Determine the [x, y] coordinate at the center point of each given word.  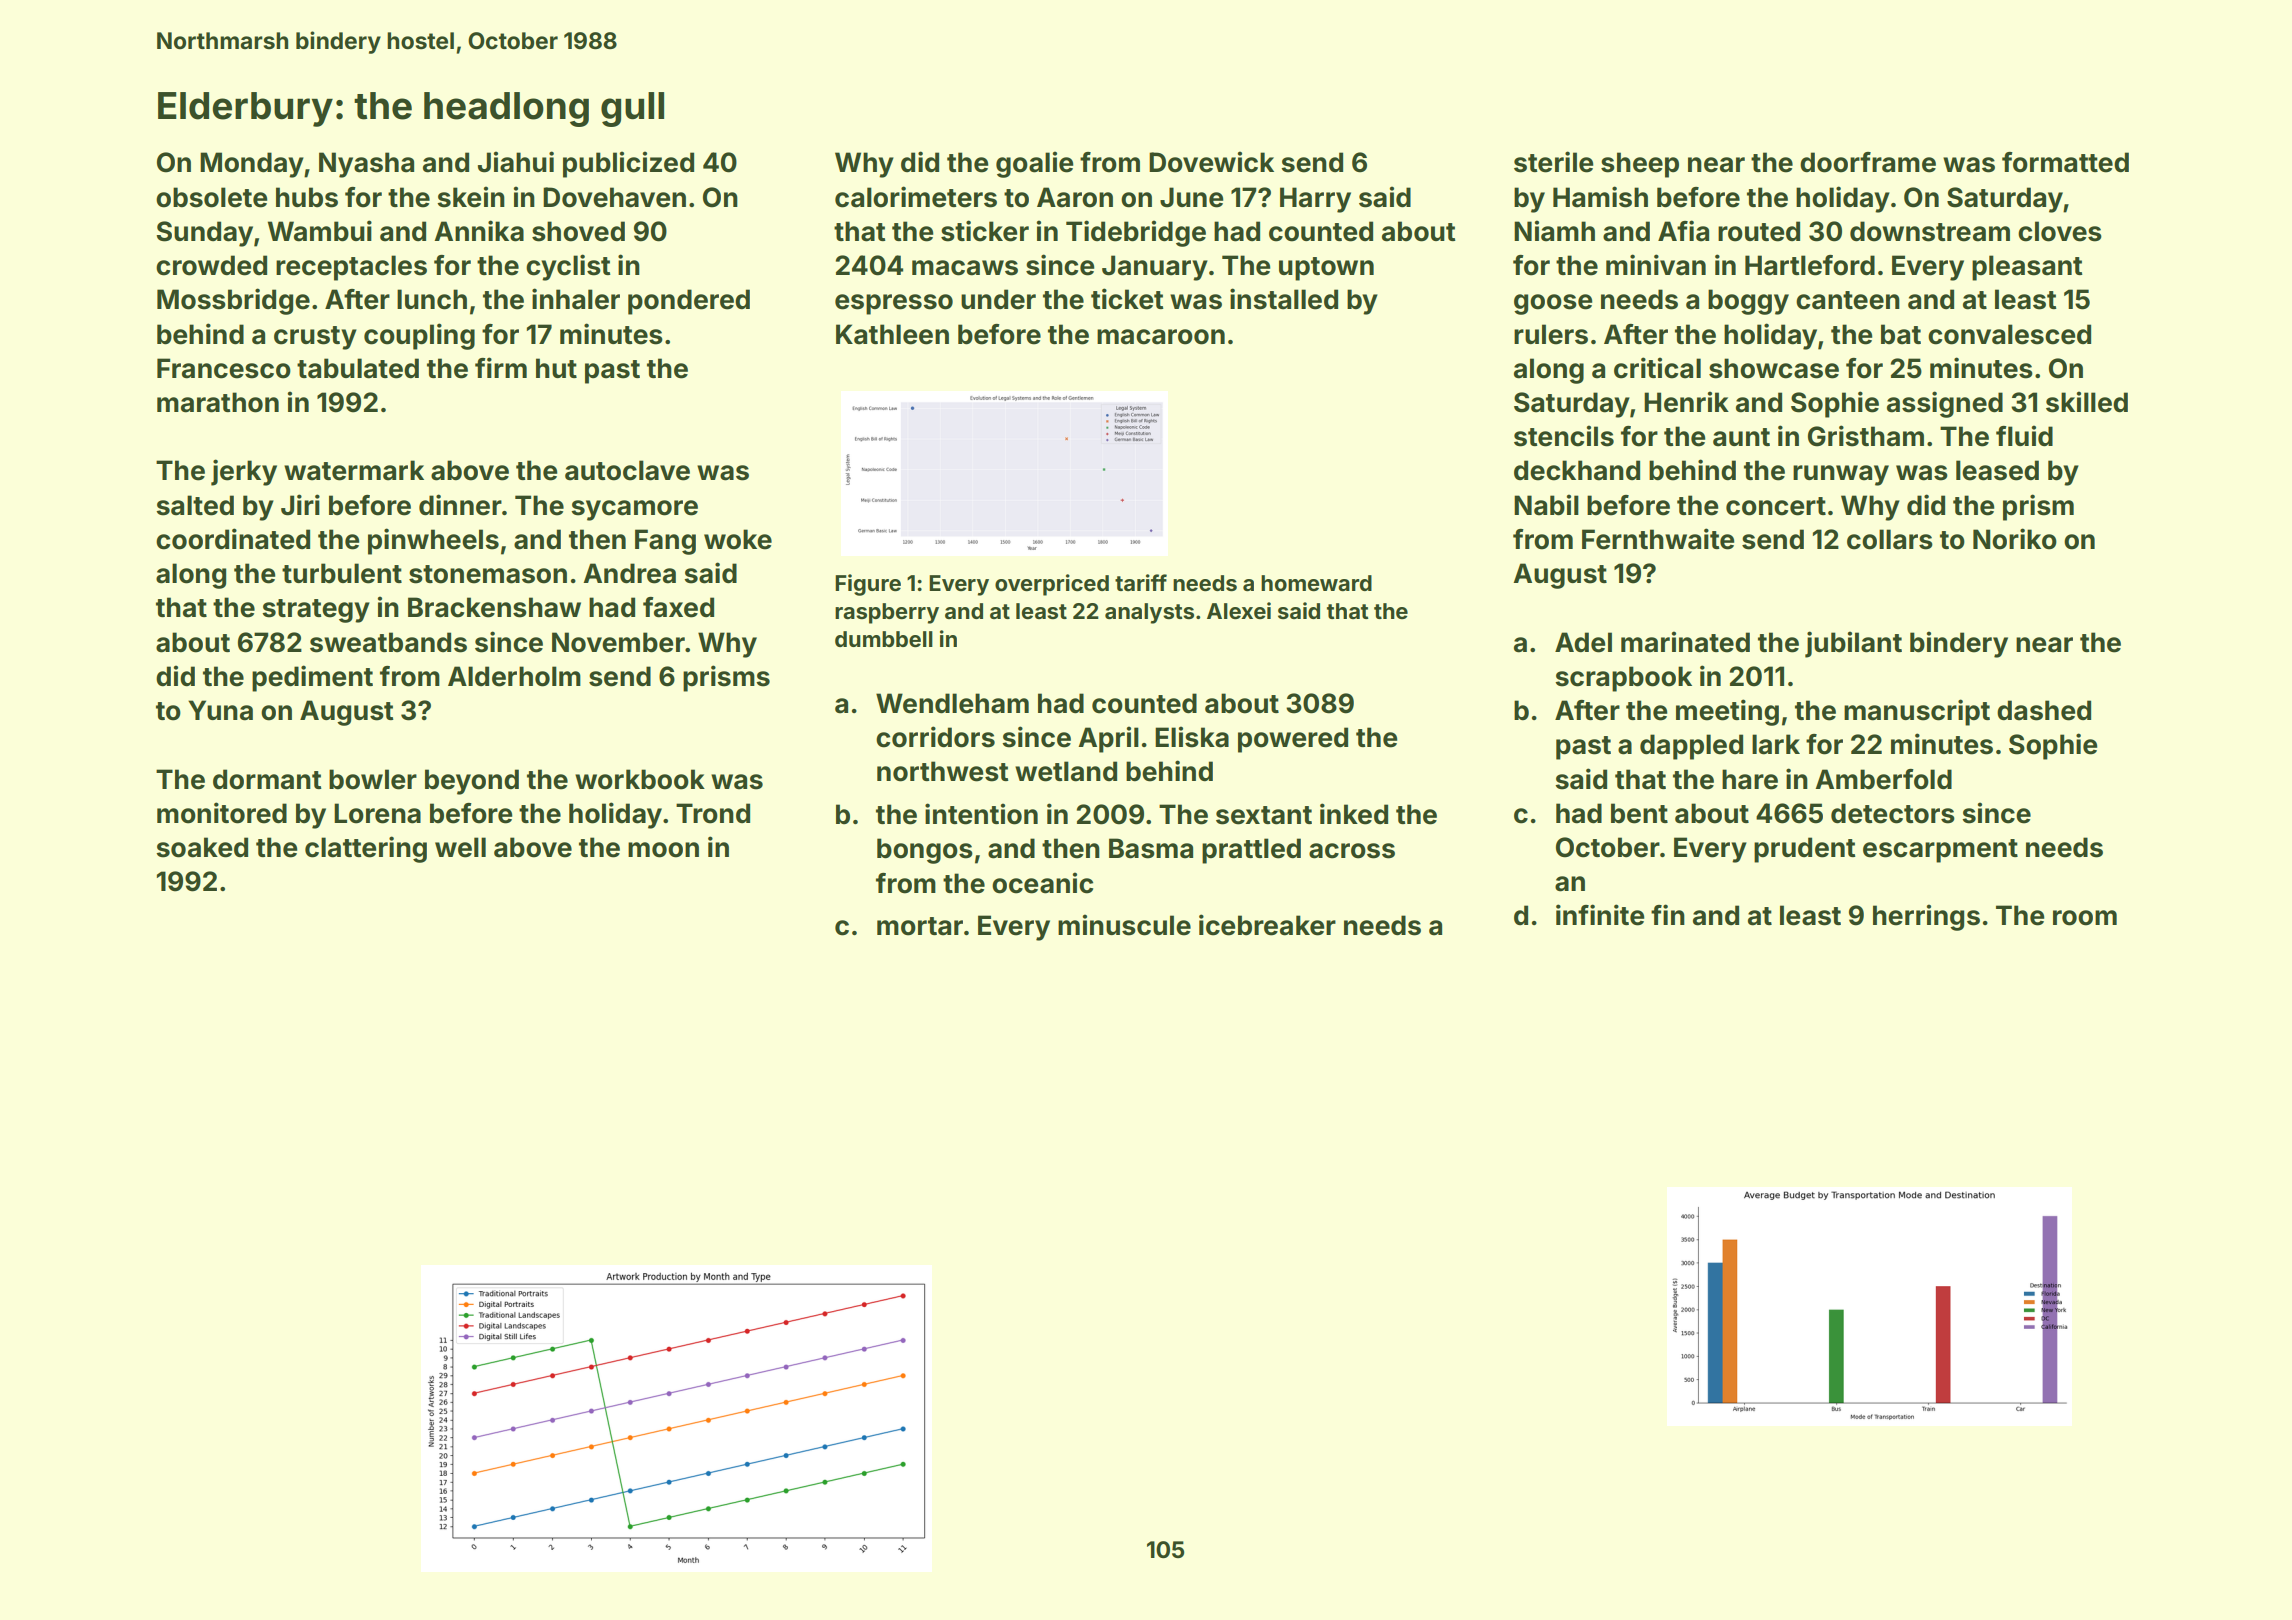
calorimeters [916, 197]
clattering [366, 849]
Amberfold [1883, 779]
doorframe [1868, 162]
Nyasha [366, 165]
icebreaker [1267, 925]
